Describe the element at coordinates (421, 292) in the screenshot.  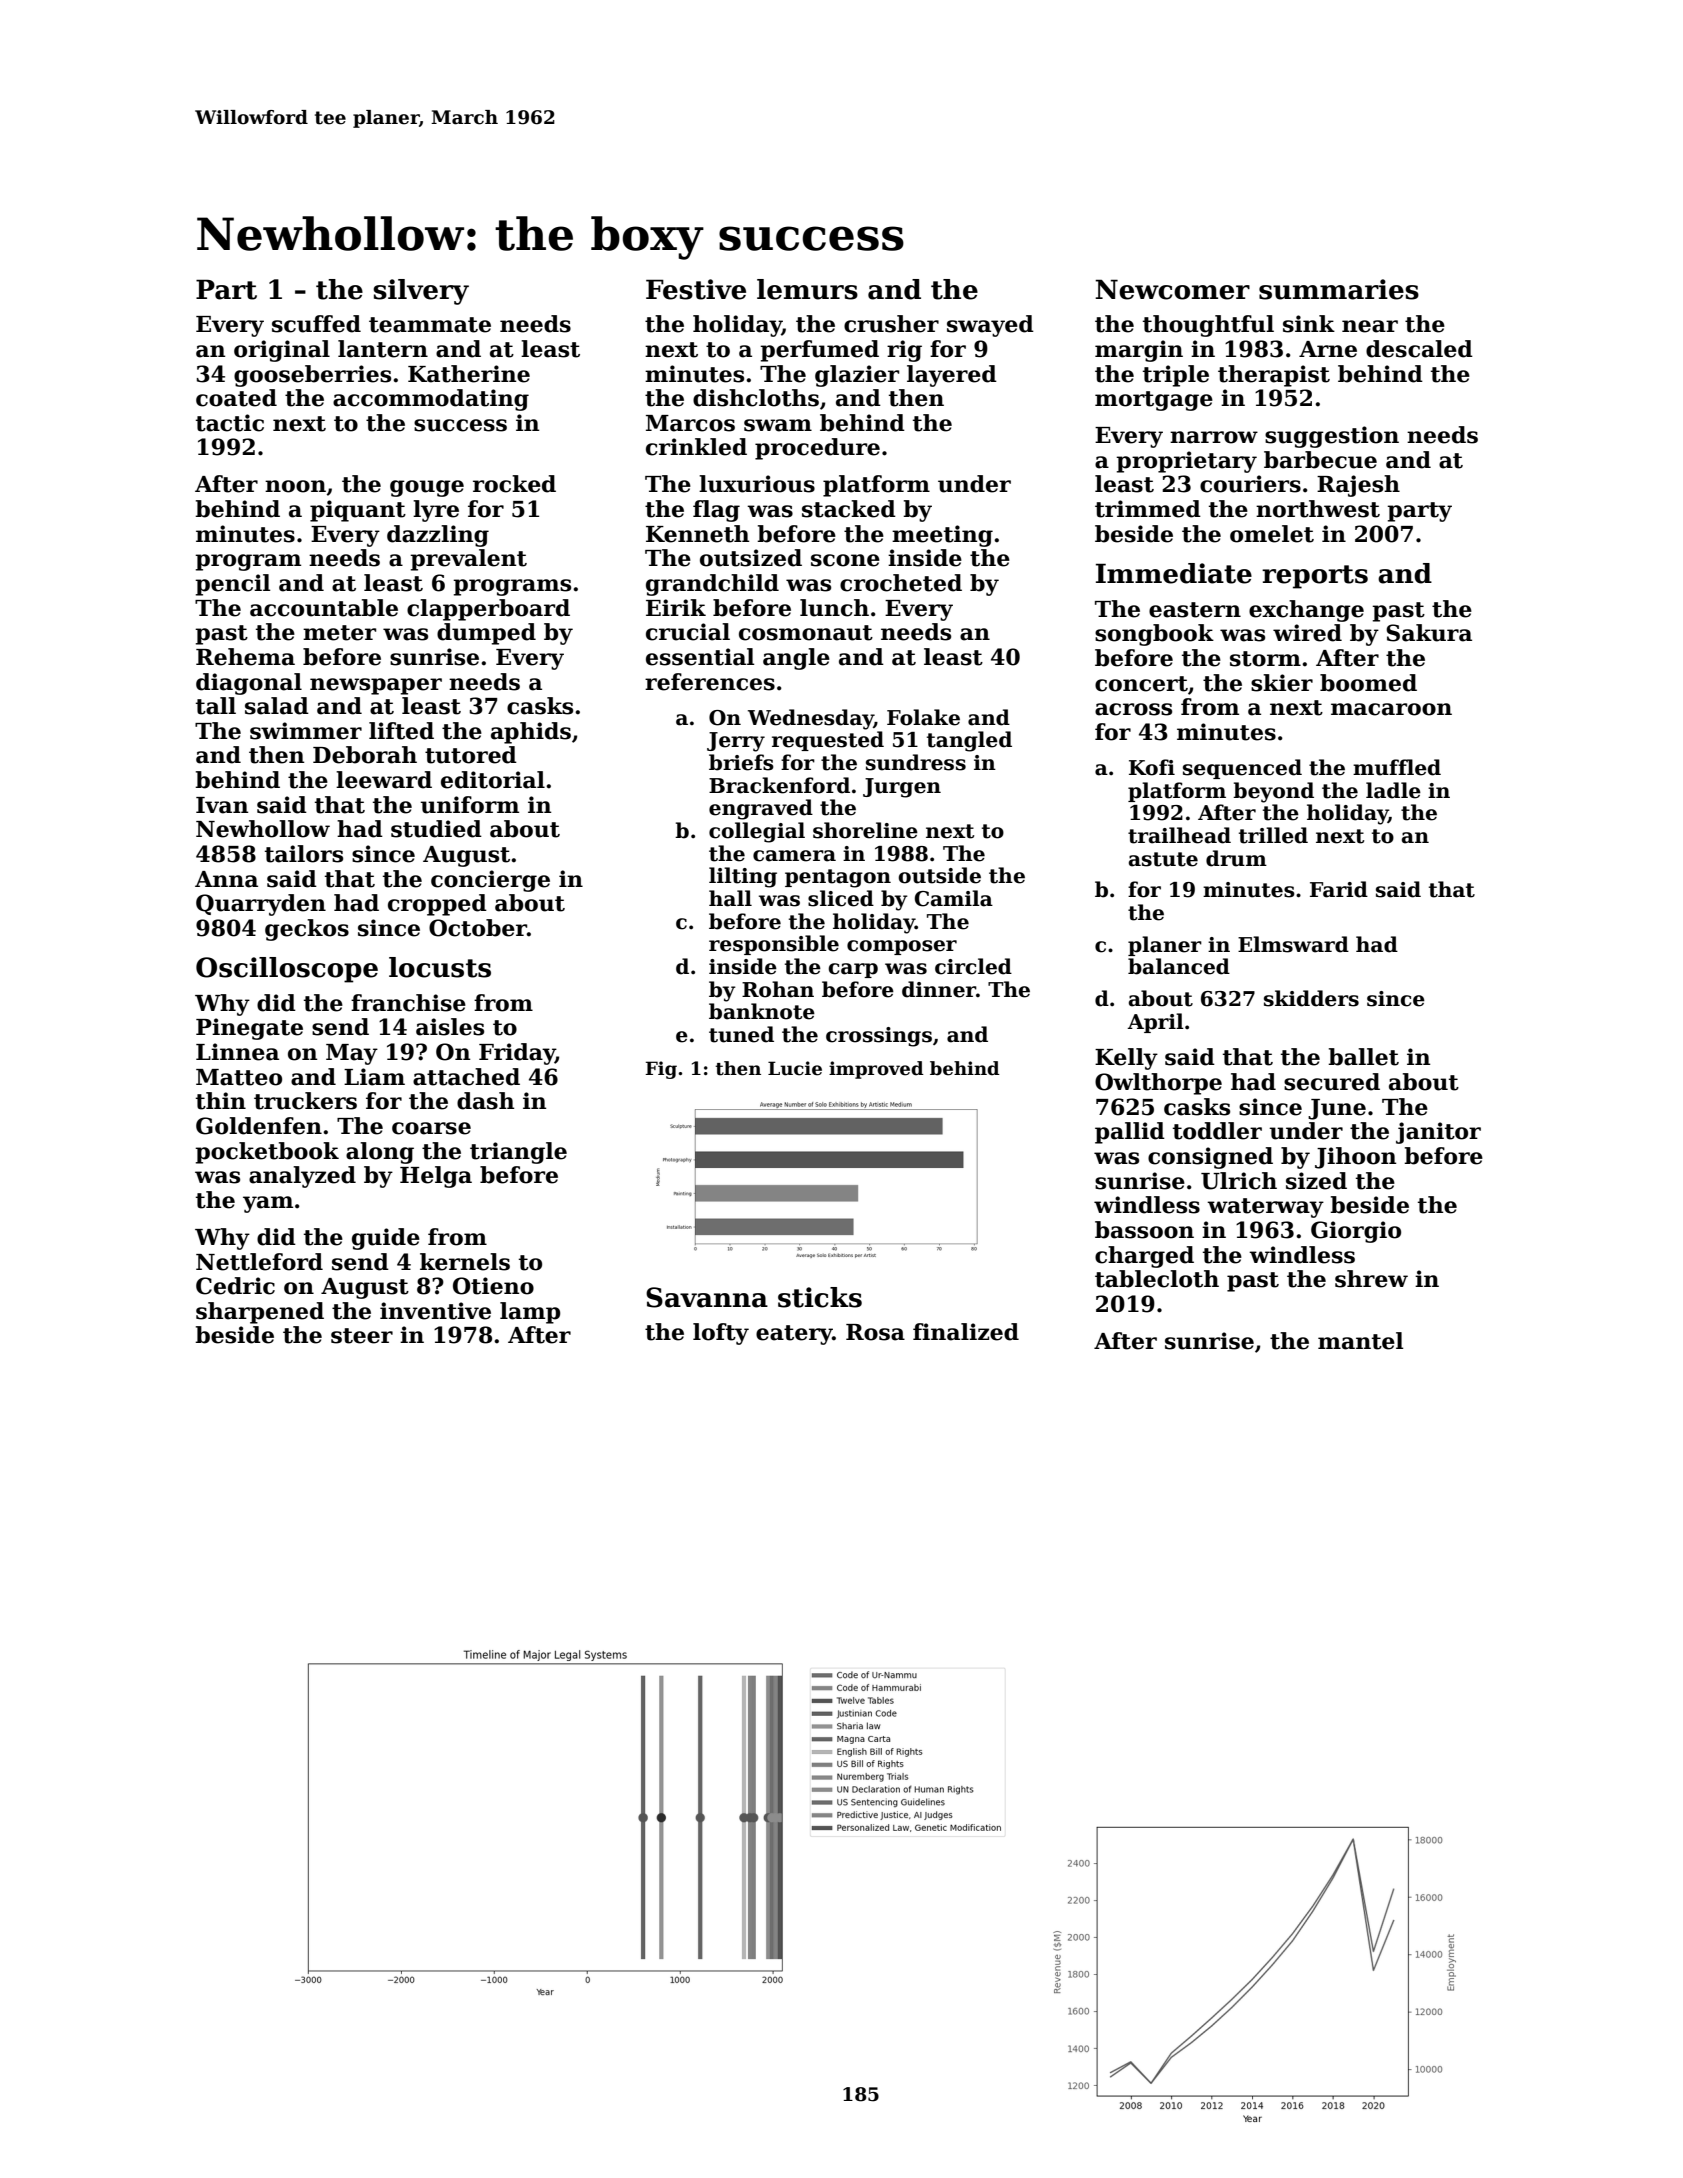
I see `silvery` at that location.
